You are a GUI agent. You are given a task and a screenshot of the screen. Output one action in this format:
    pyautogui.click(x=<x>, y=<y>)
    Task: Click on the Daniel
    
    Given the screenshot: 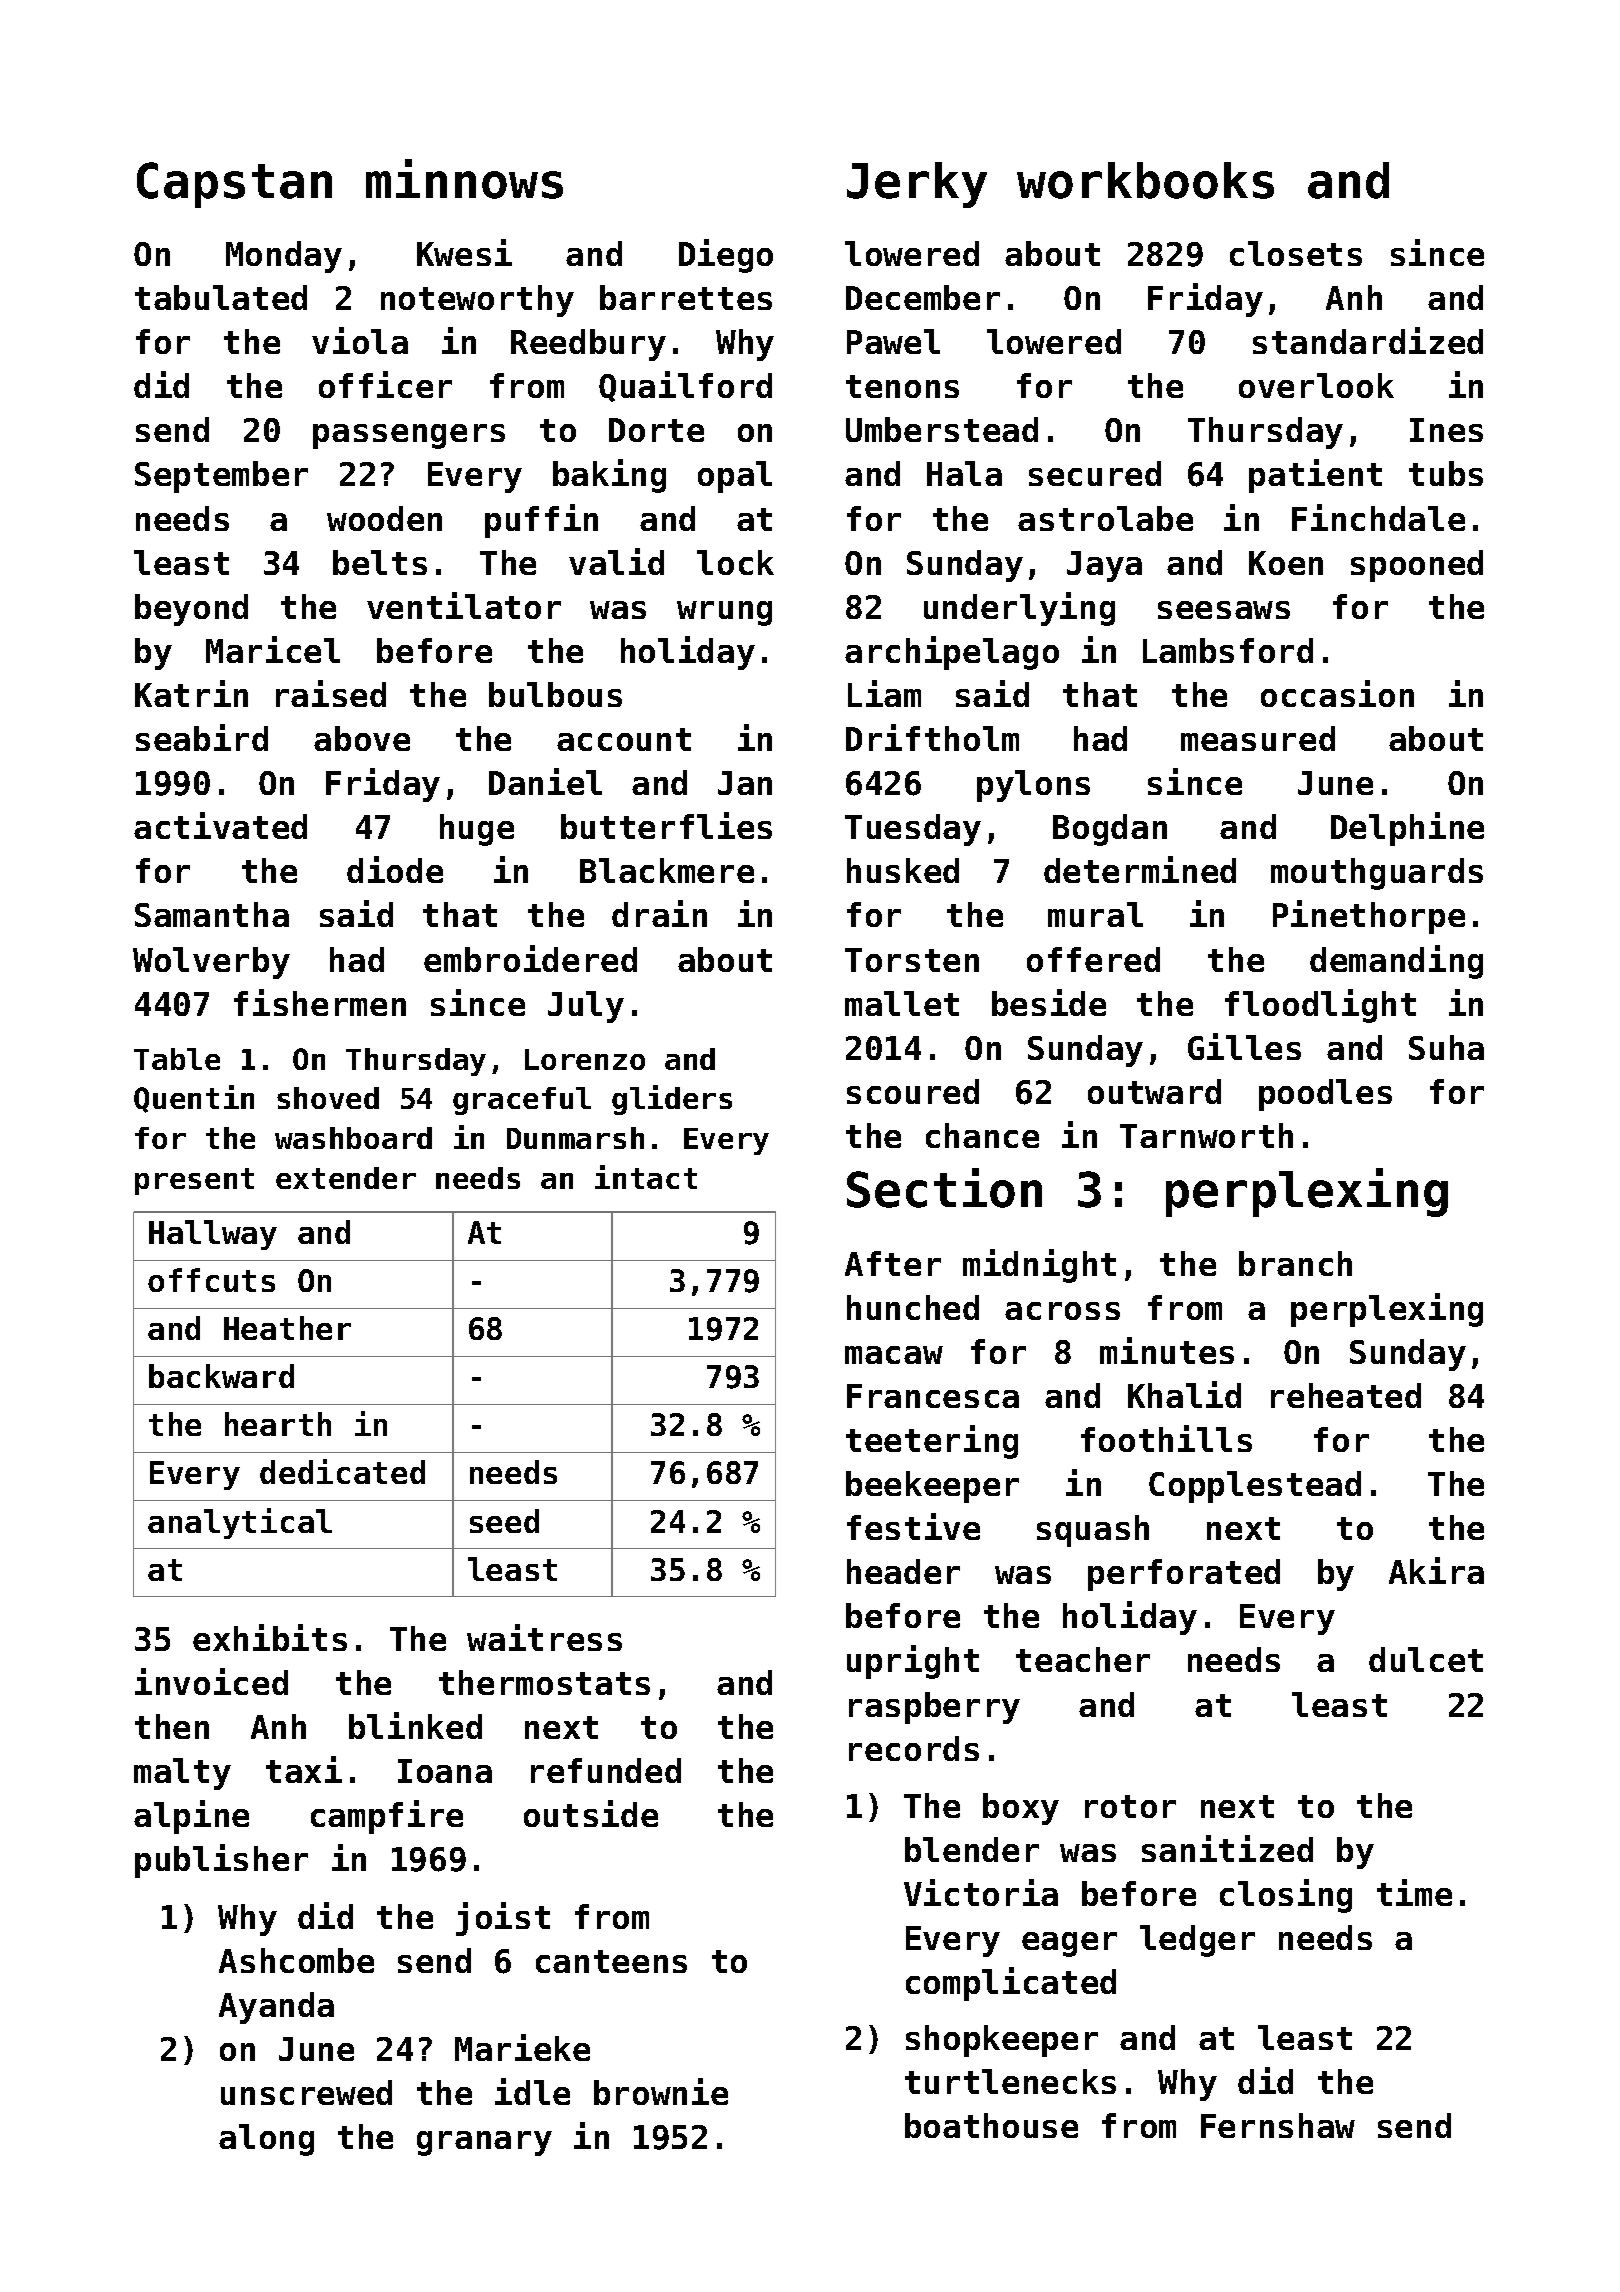 What is the action you would take?
    pyautogui.click(x=545, y=781)
